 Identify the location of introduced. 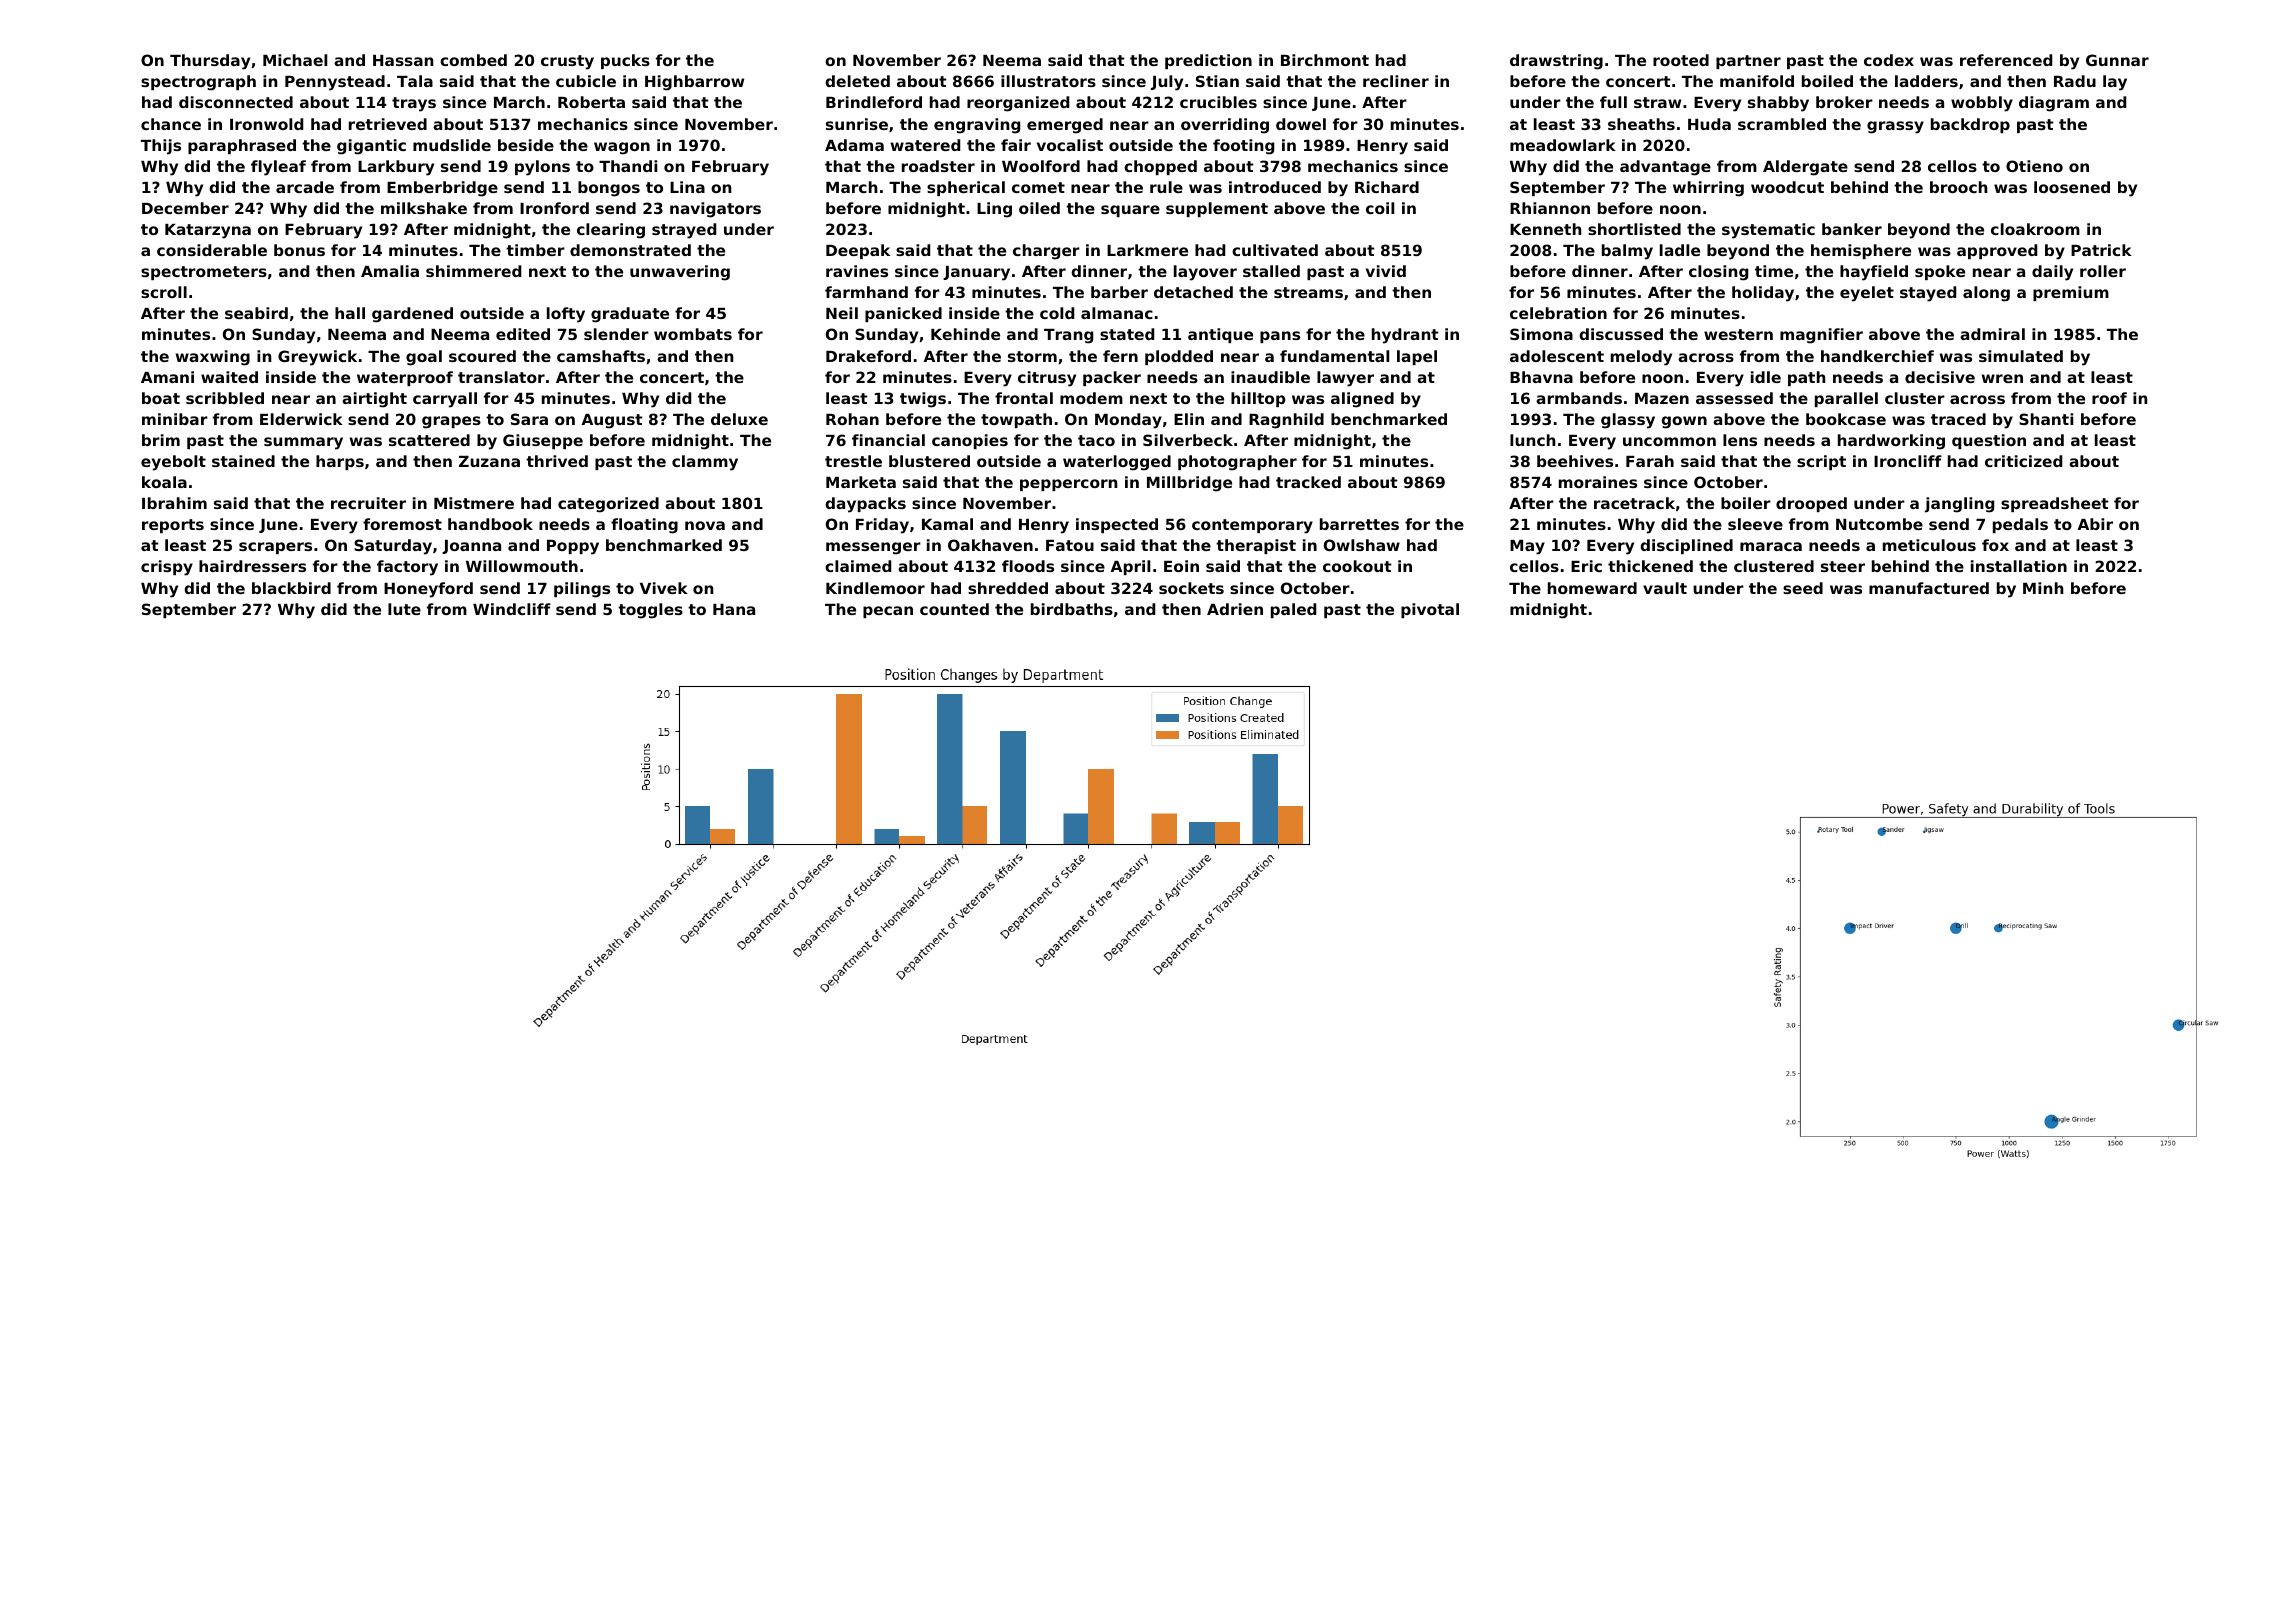
(1275, 187).
